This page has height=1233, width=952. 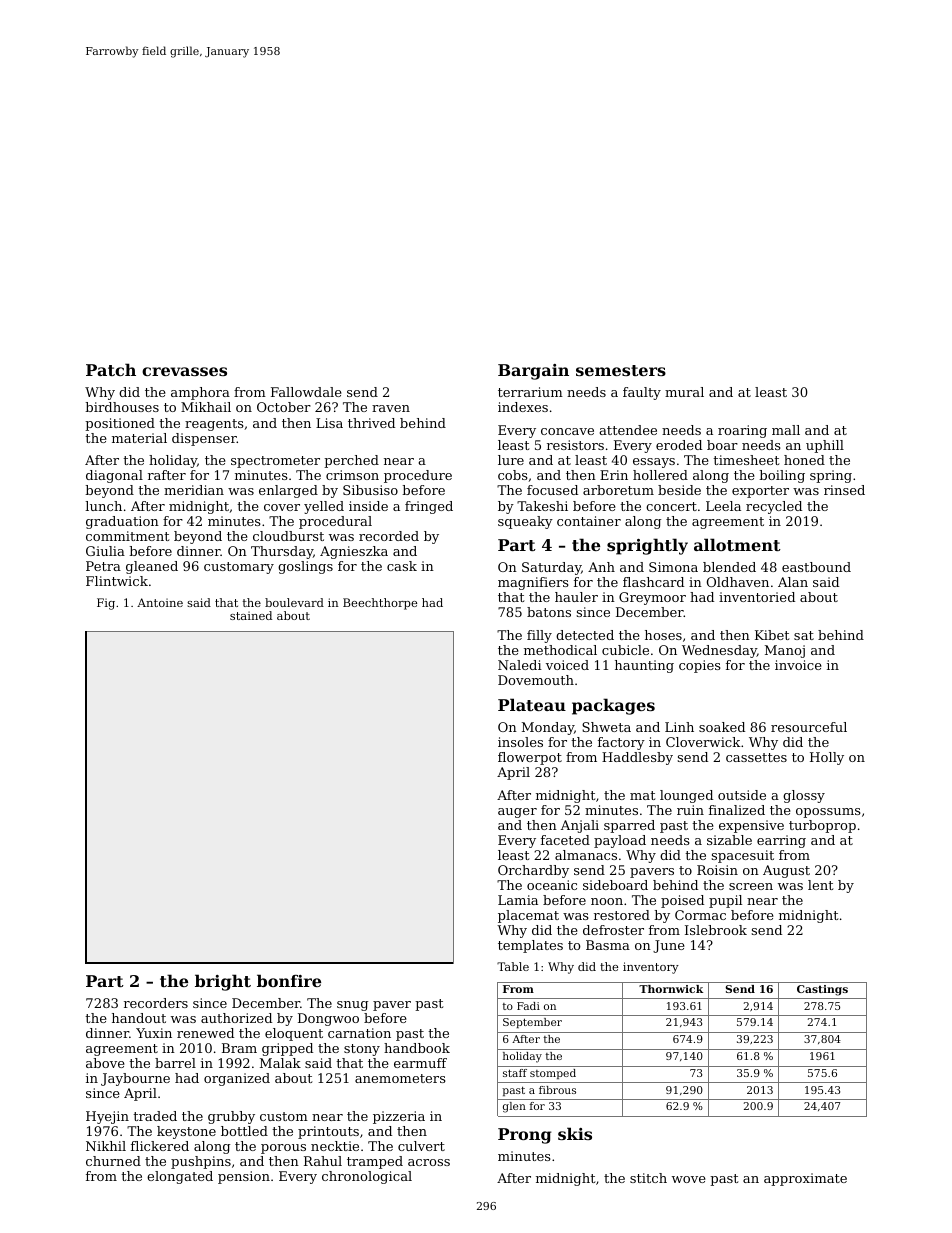 I want to click on outside, so click(x=742, y=795).
